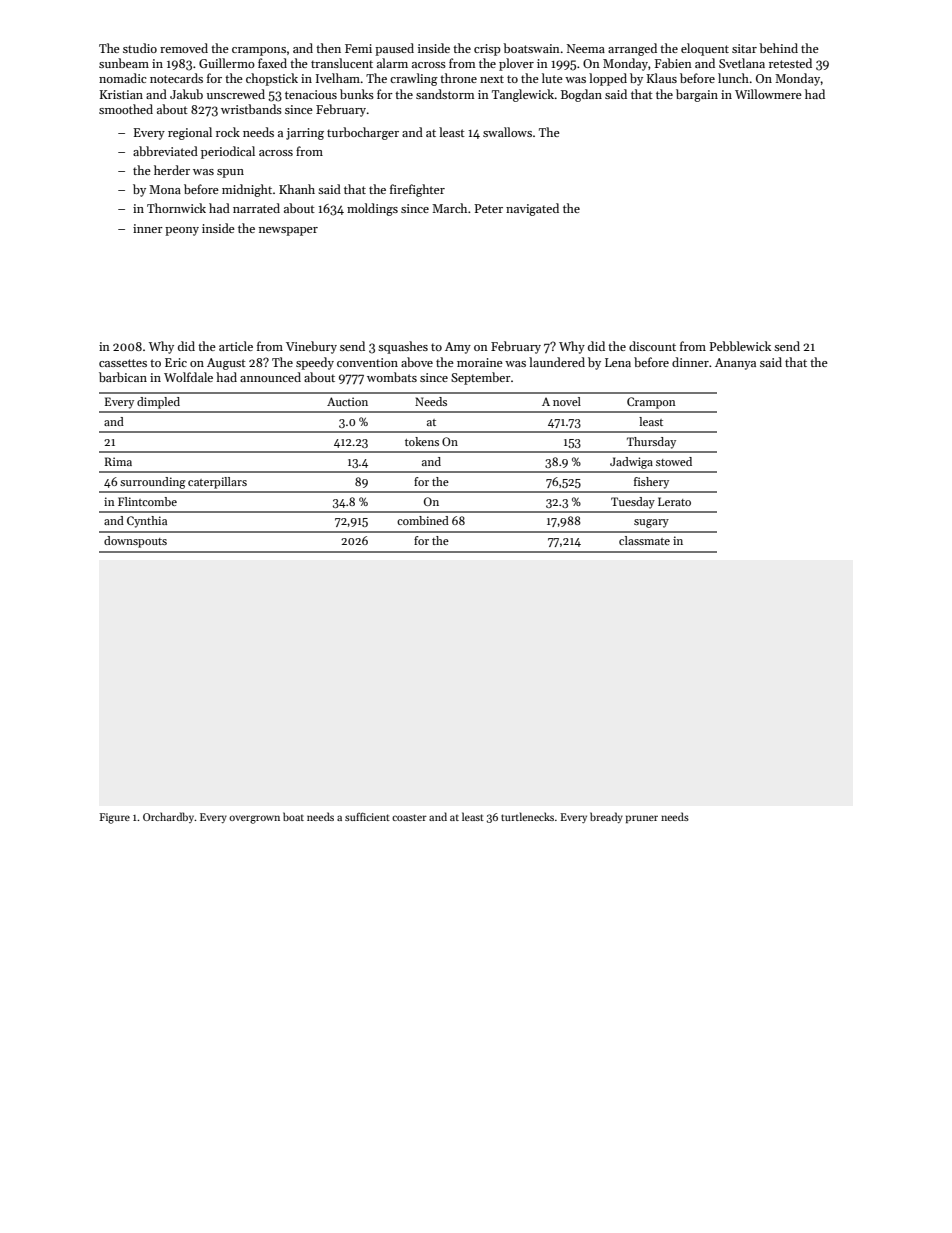  What do you see at coordinates (247, 190) in the screenshot?
I see `midnight` at bounding box center [247, 190].
